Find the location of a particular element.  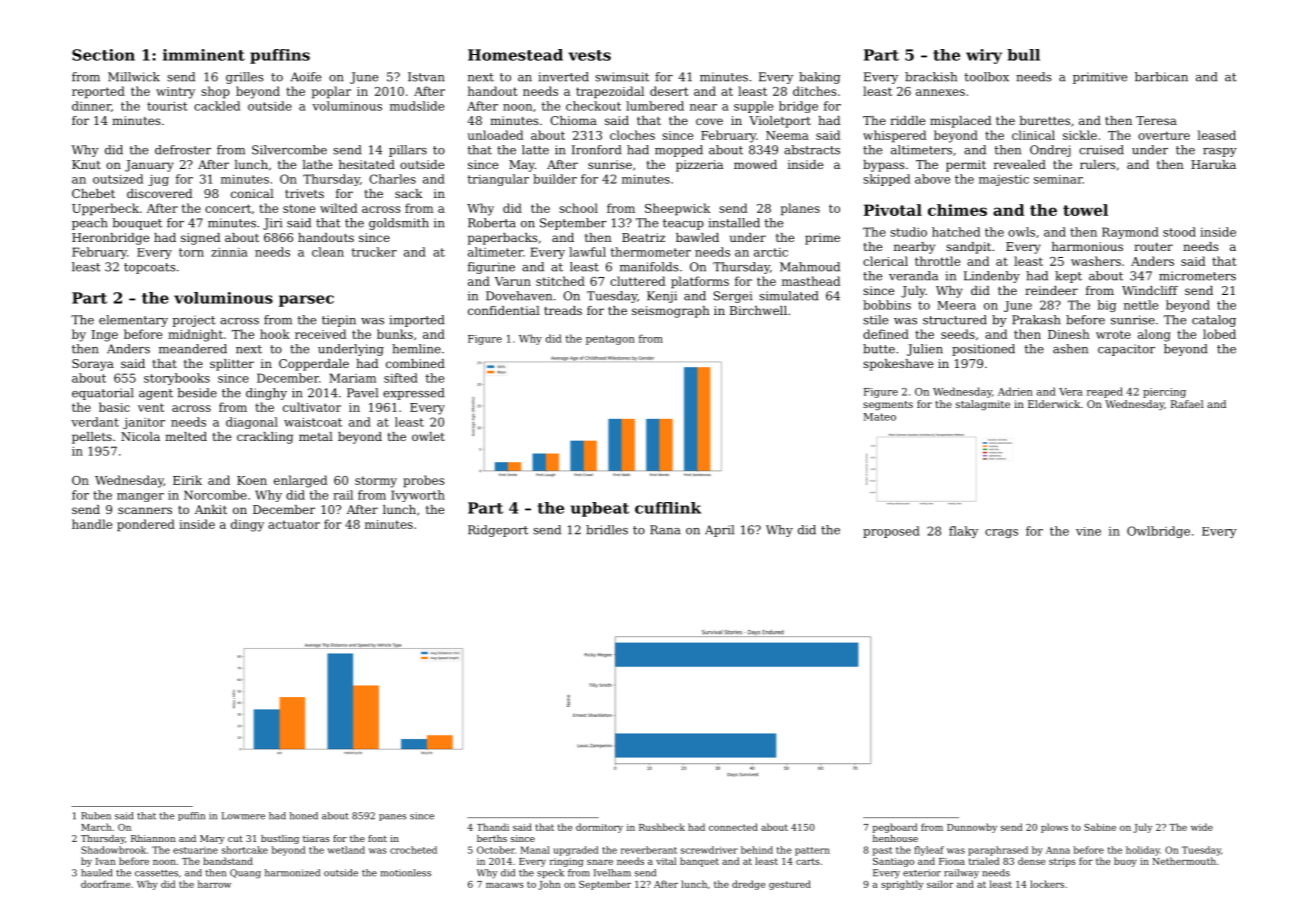

expressed is located at coordinates (413, 394).
